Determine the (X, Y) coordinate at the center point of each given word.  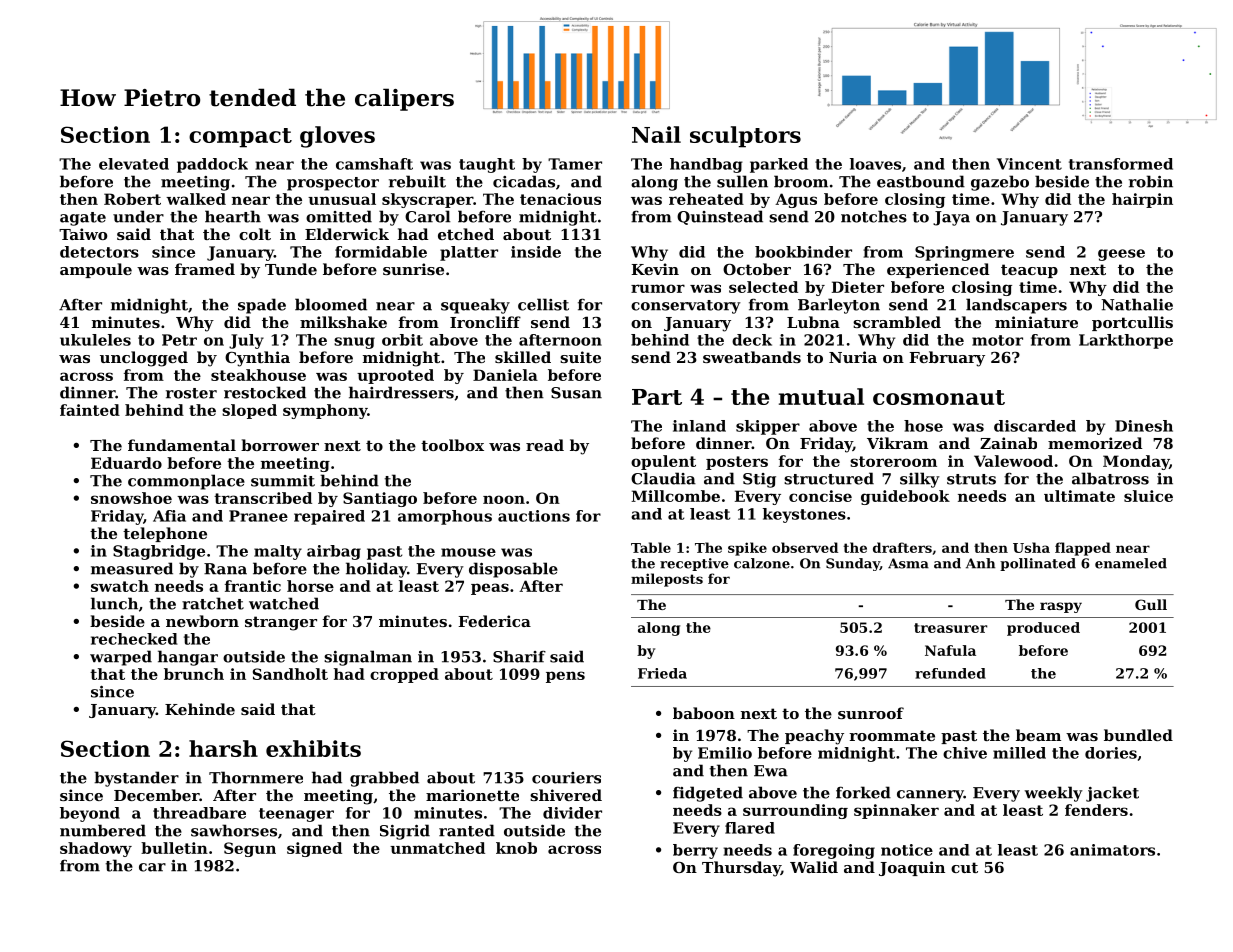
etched (466, 234)
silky (920, 480)
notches (874, 216)
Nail (656, 134)
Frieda (662, 673)
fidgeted (708, 794)
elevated (134, 164)
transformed (1121, 164)
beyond (90, 814)
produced (1043, 629)
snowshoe (131, 498)
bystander (136, 779)
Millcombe (675, 496)
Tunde (291, 269)
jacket (1112, 794)
